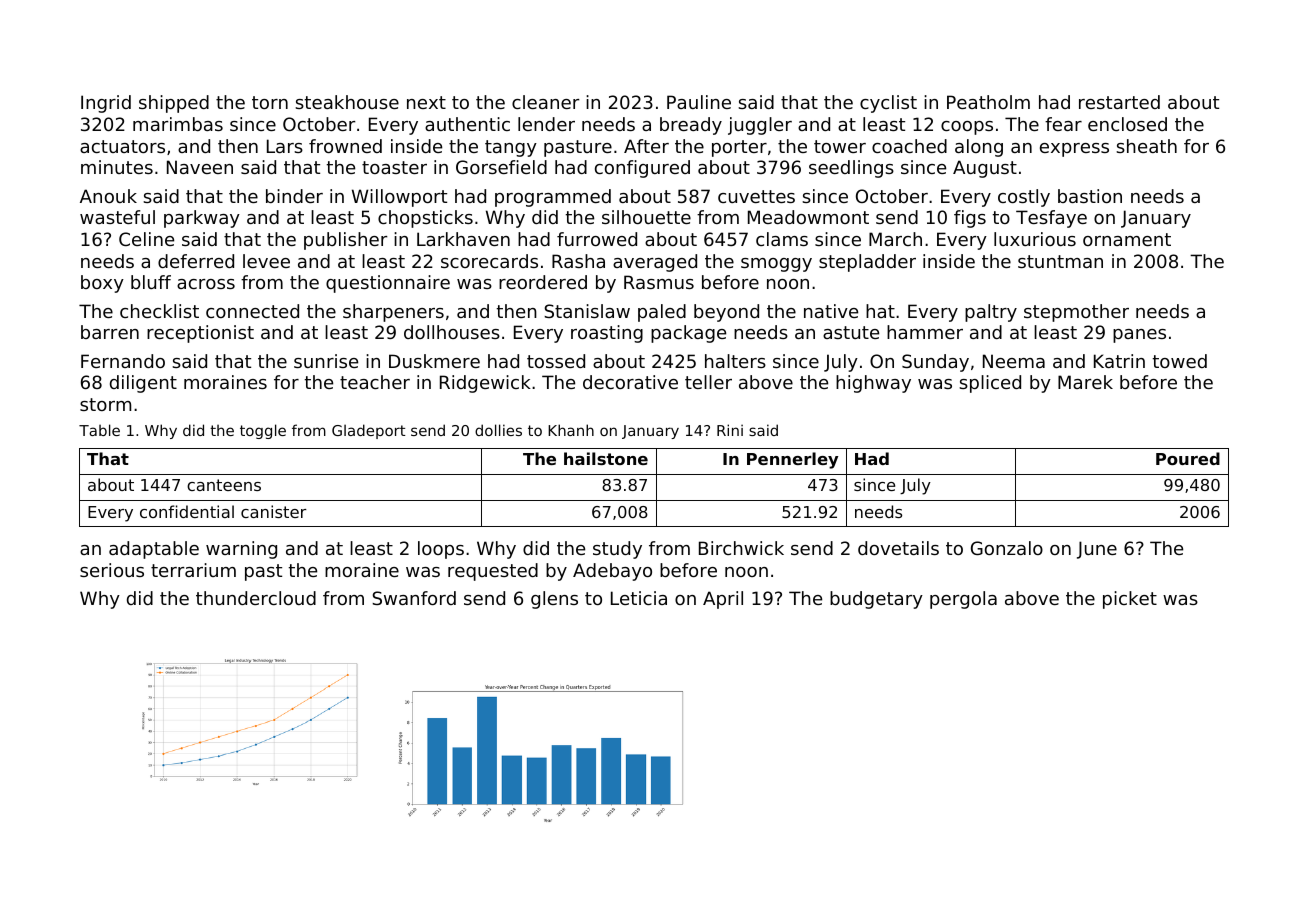 Image resolution: width=1308 pixels, height=924 pixels. I want to click on halters, so click(735, 361).
